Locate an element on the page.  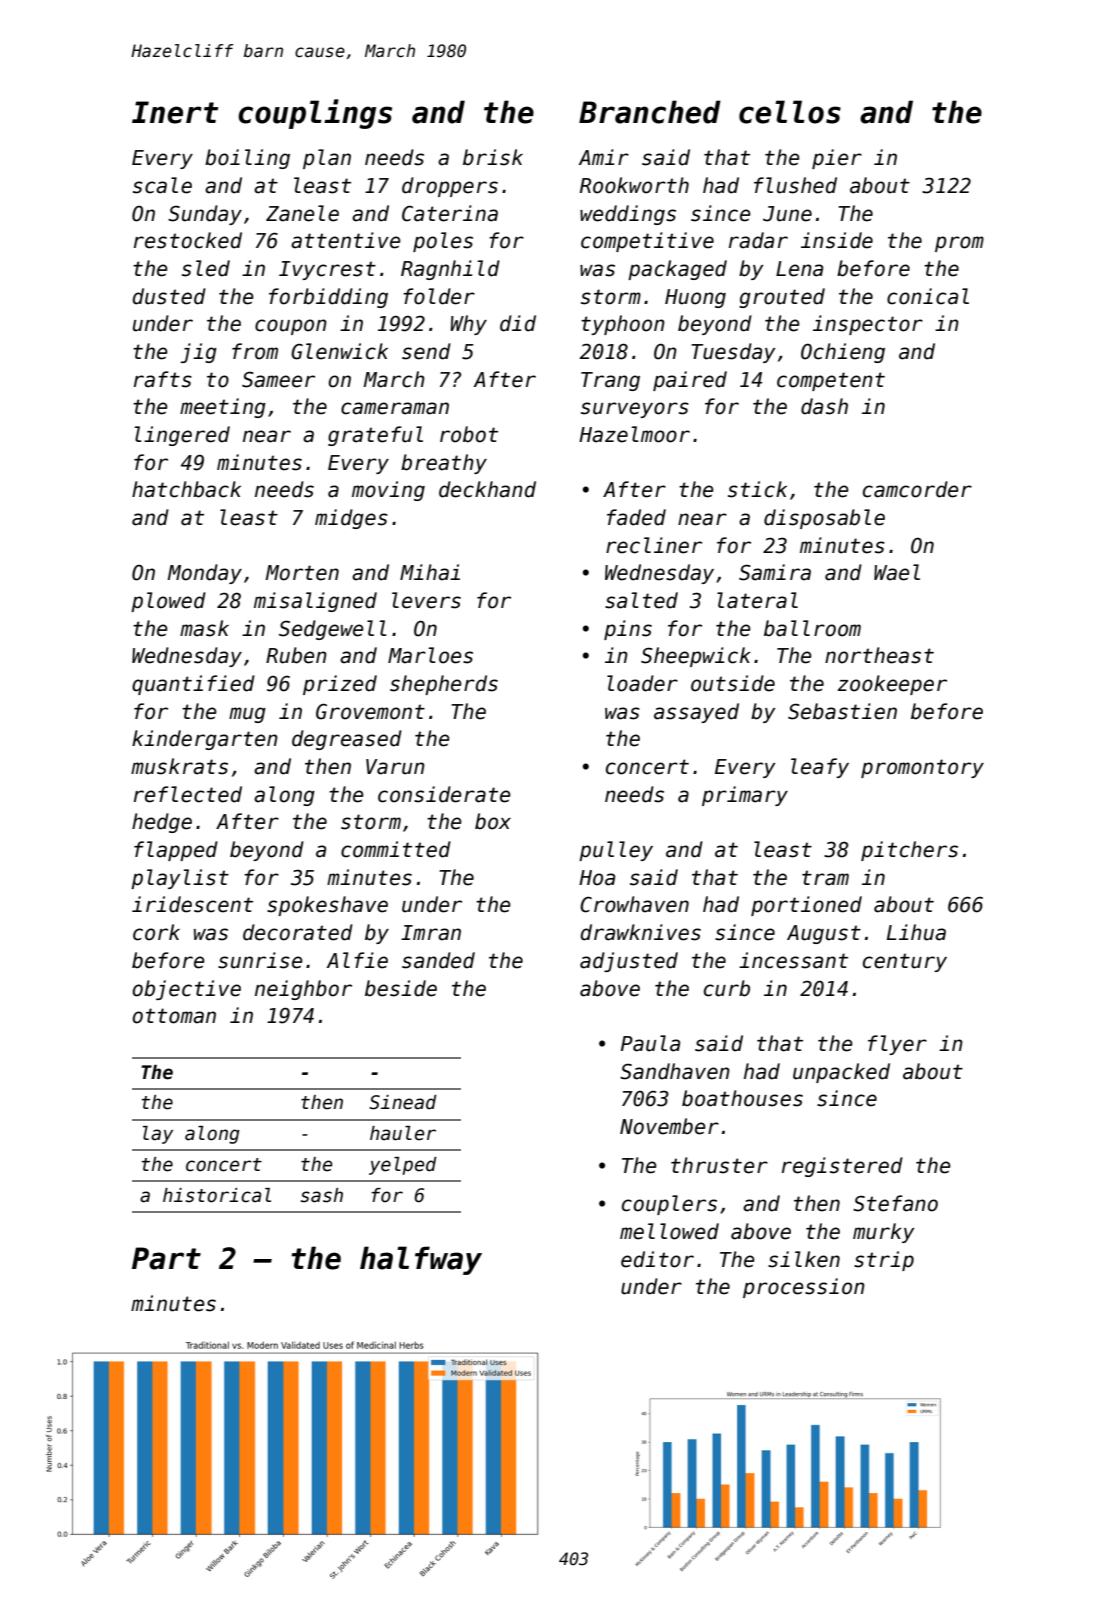
Hoa is located at coordinates (597, 878).
